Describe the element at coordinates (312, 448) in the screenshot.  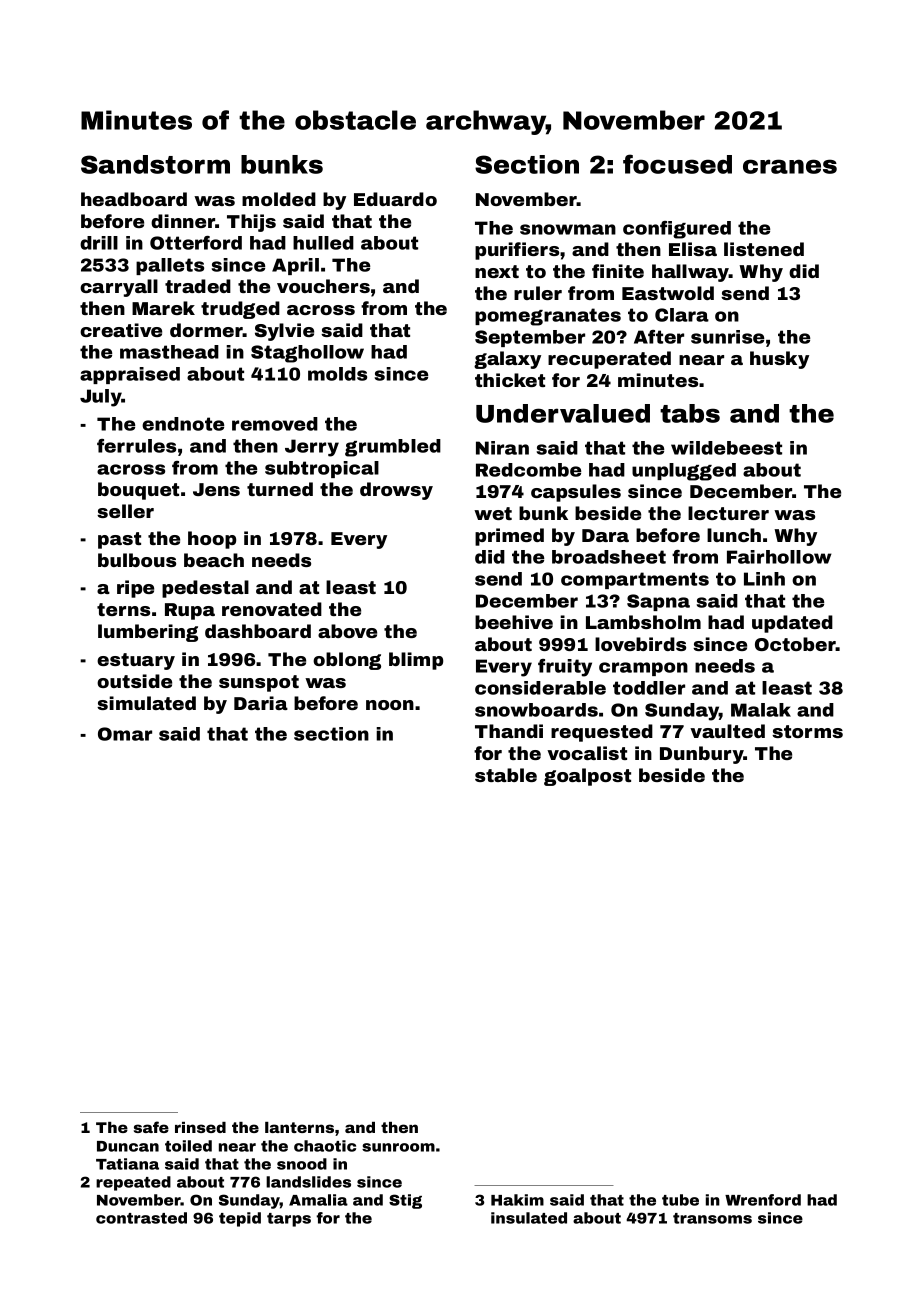
I see `Jerry` at that location.
